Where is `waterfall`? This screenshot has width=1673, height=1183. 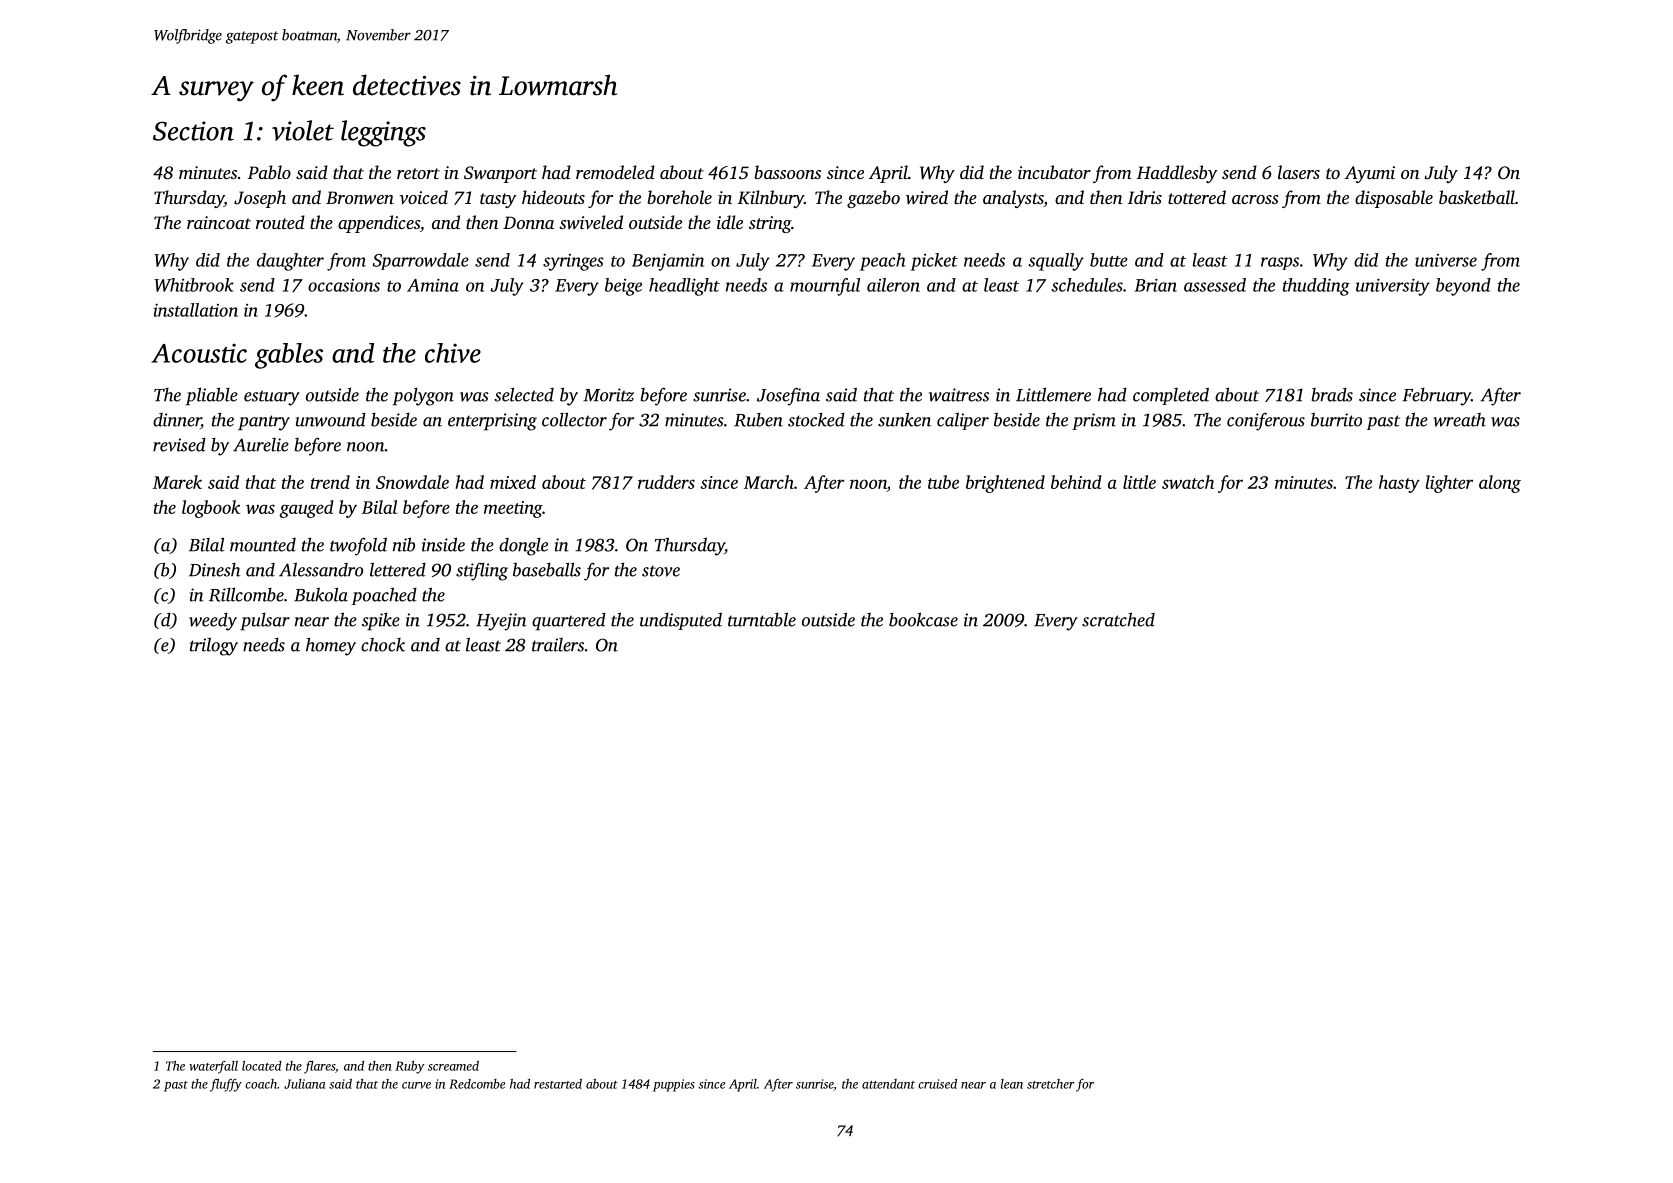
waterfall is located at coordinates (213, 1067).
